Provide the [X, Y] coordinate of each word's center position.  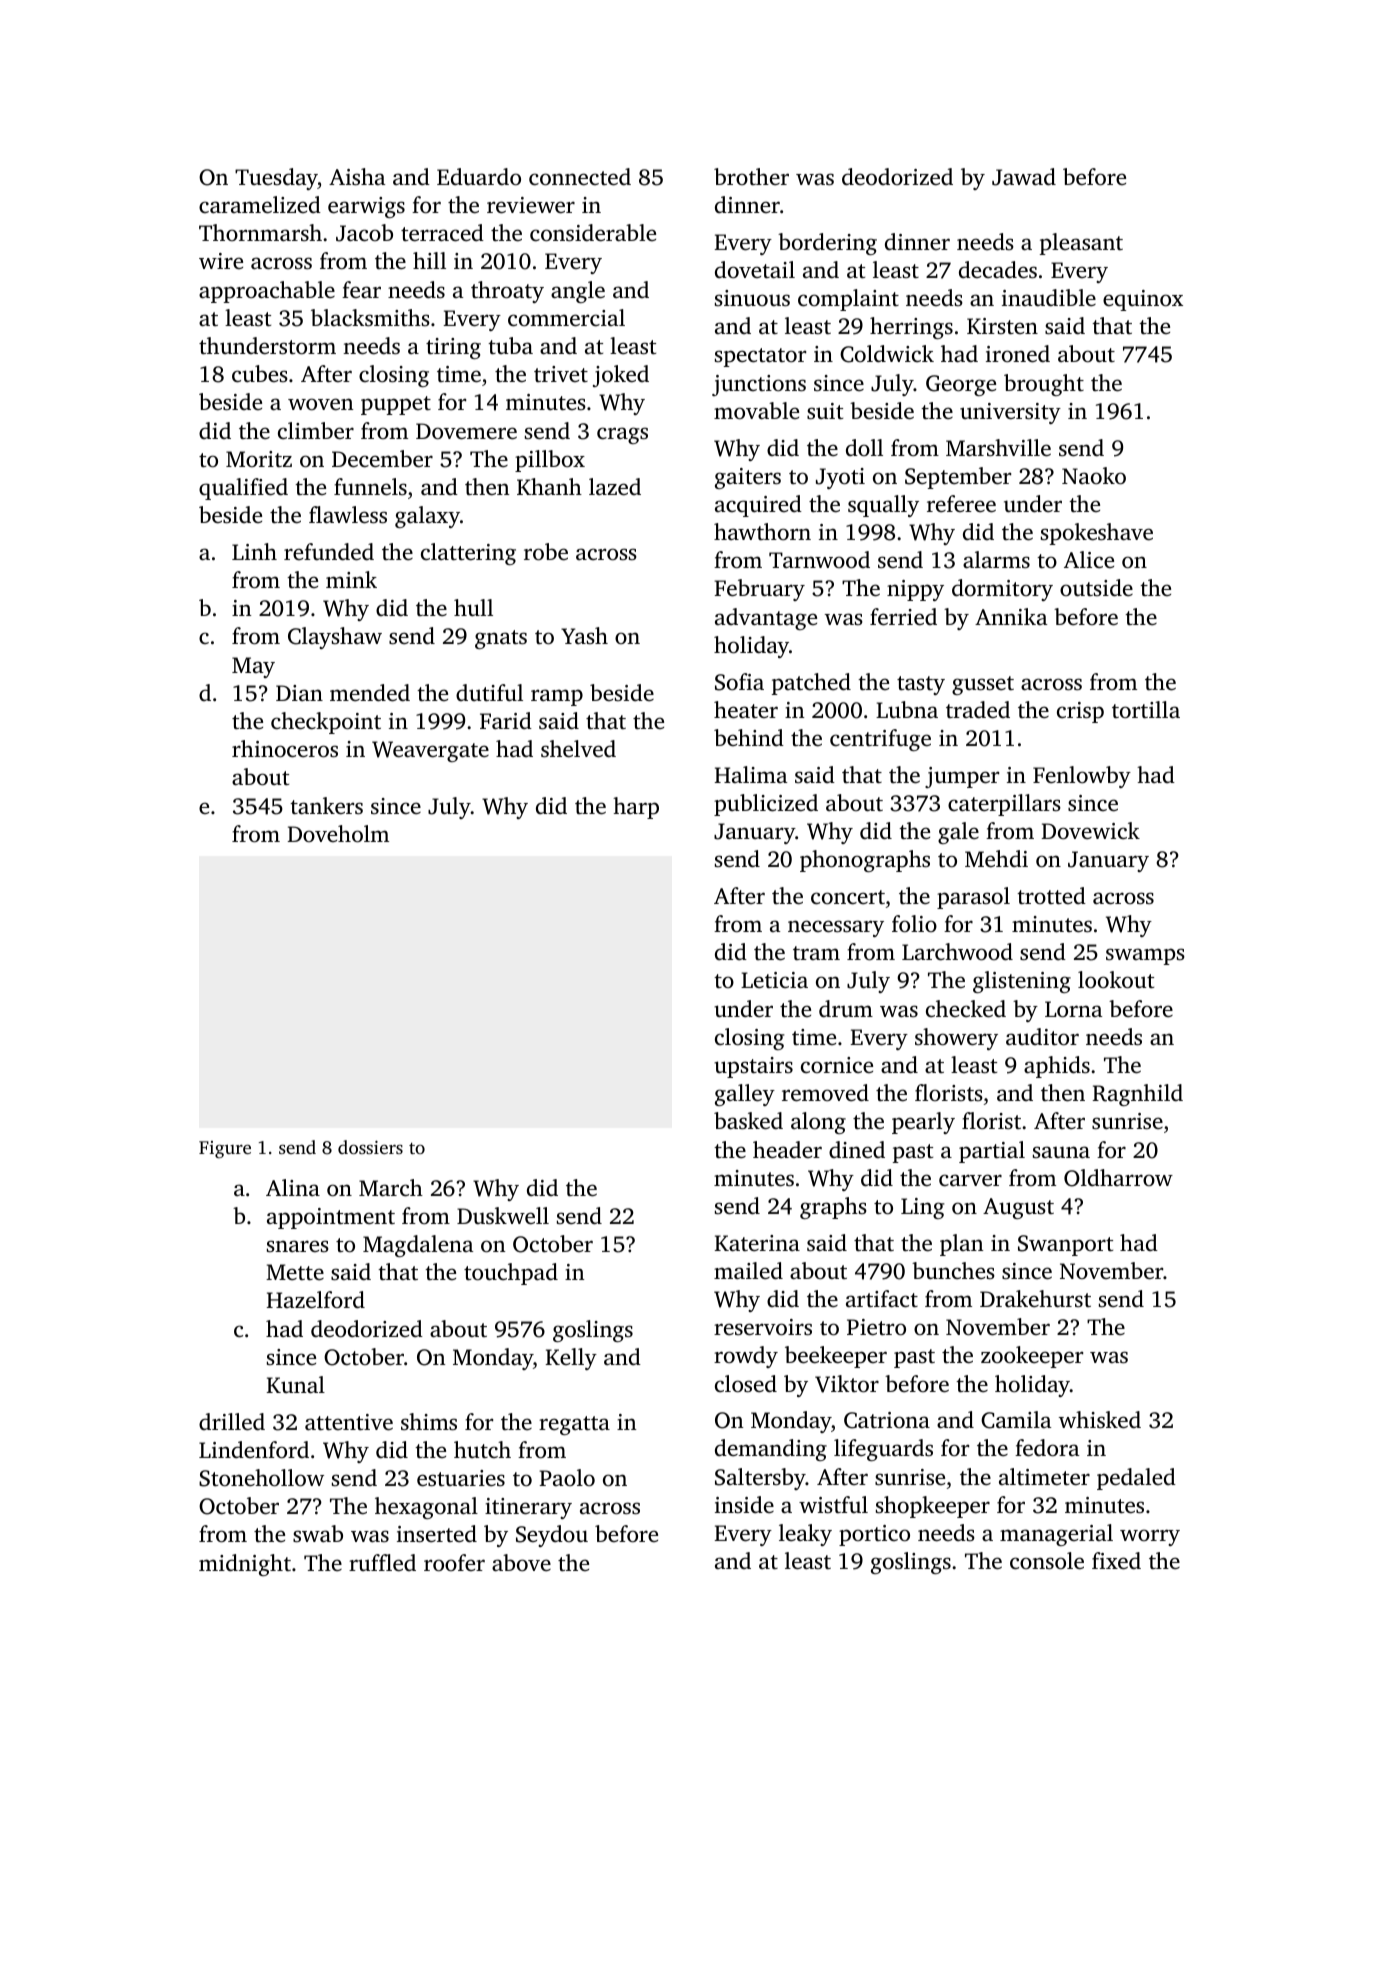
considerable [593, 233]
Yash [584, 635]
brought [1044, 385]
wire [221, 261]
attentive [349, 1422]
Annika [1011, 616]
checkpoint [326, 723]
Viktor [847, 1384]
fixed [1116, 1561]
